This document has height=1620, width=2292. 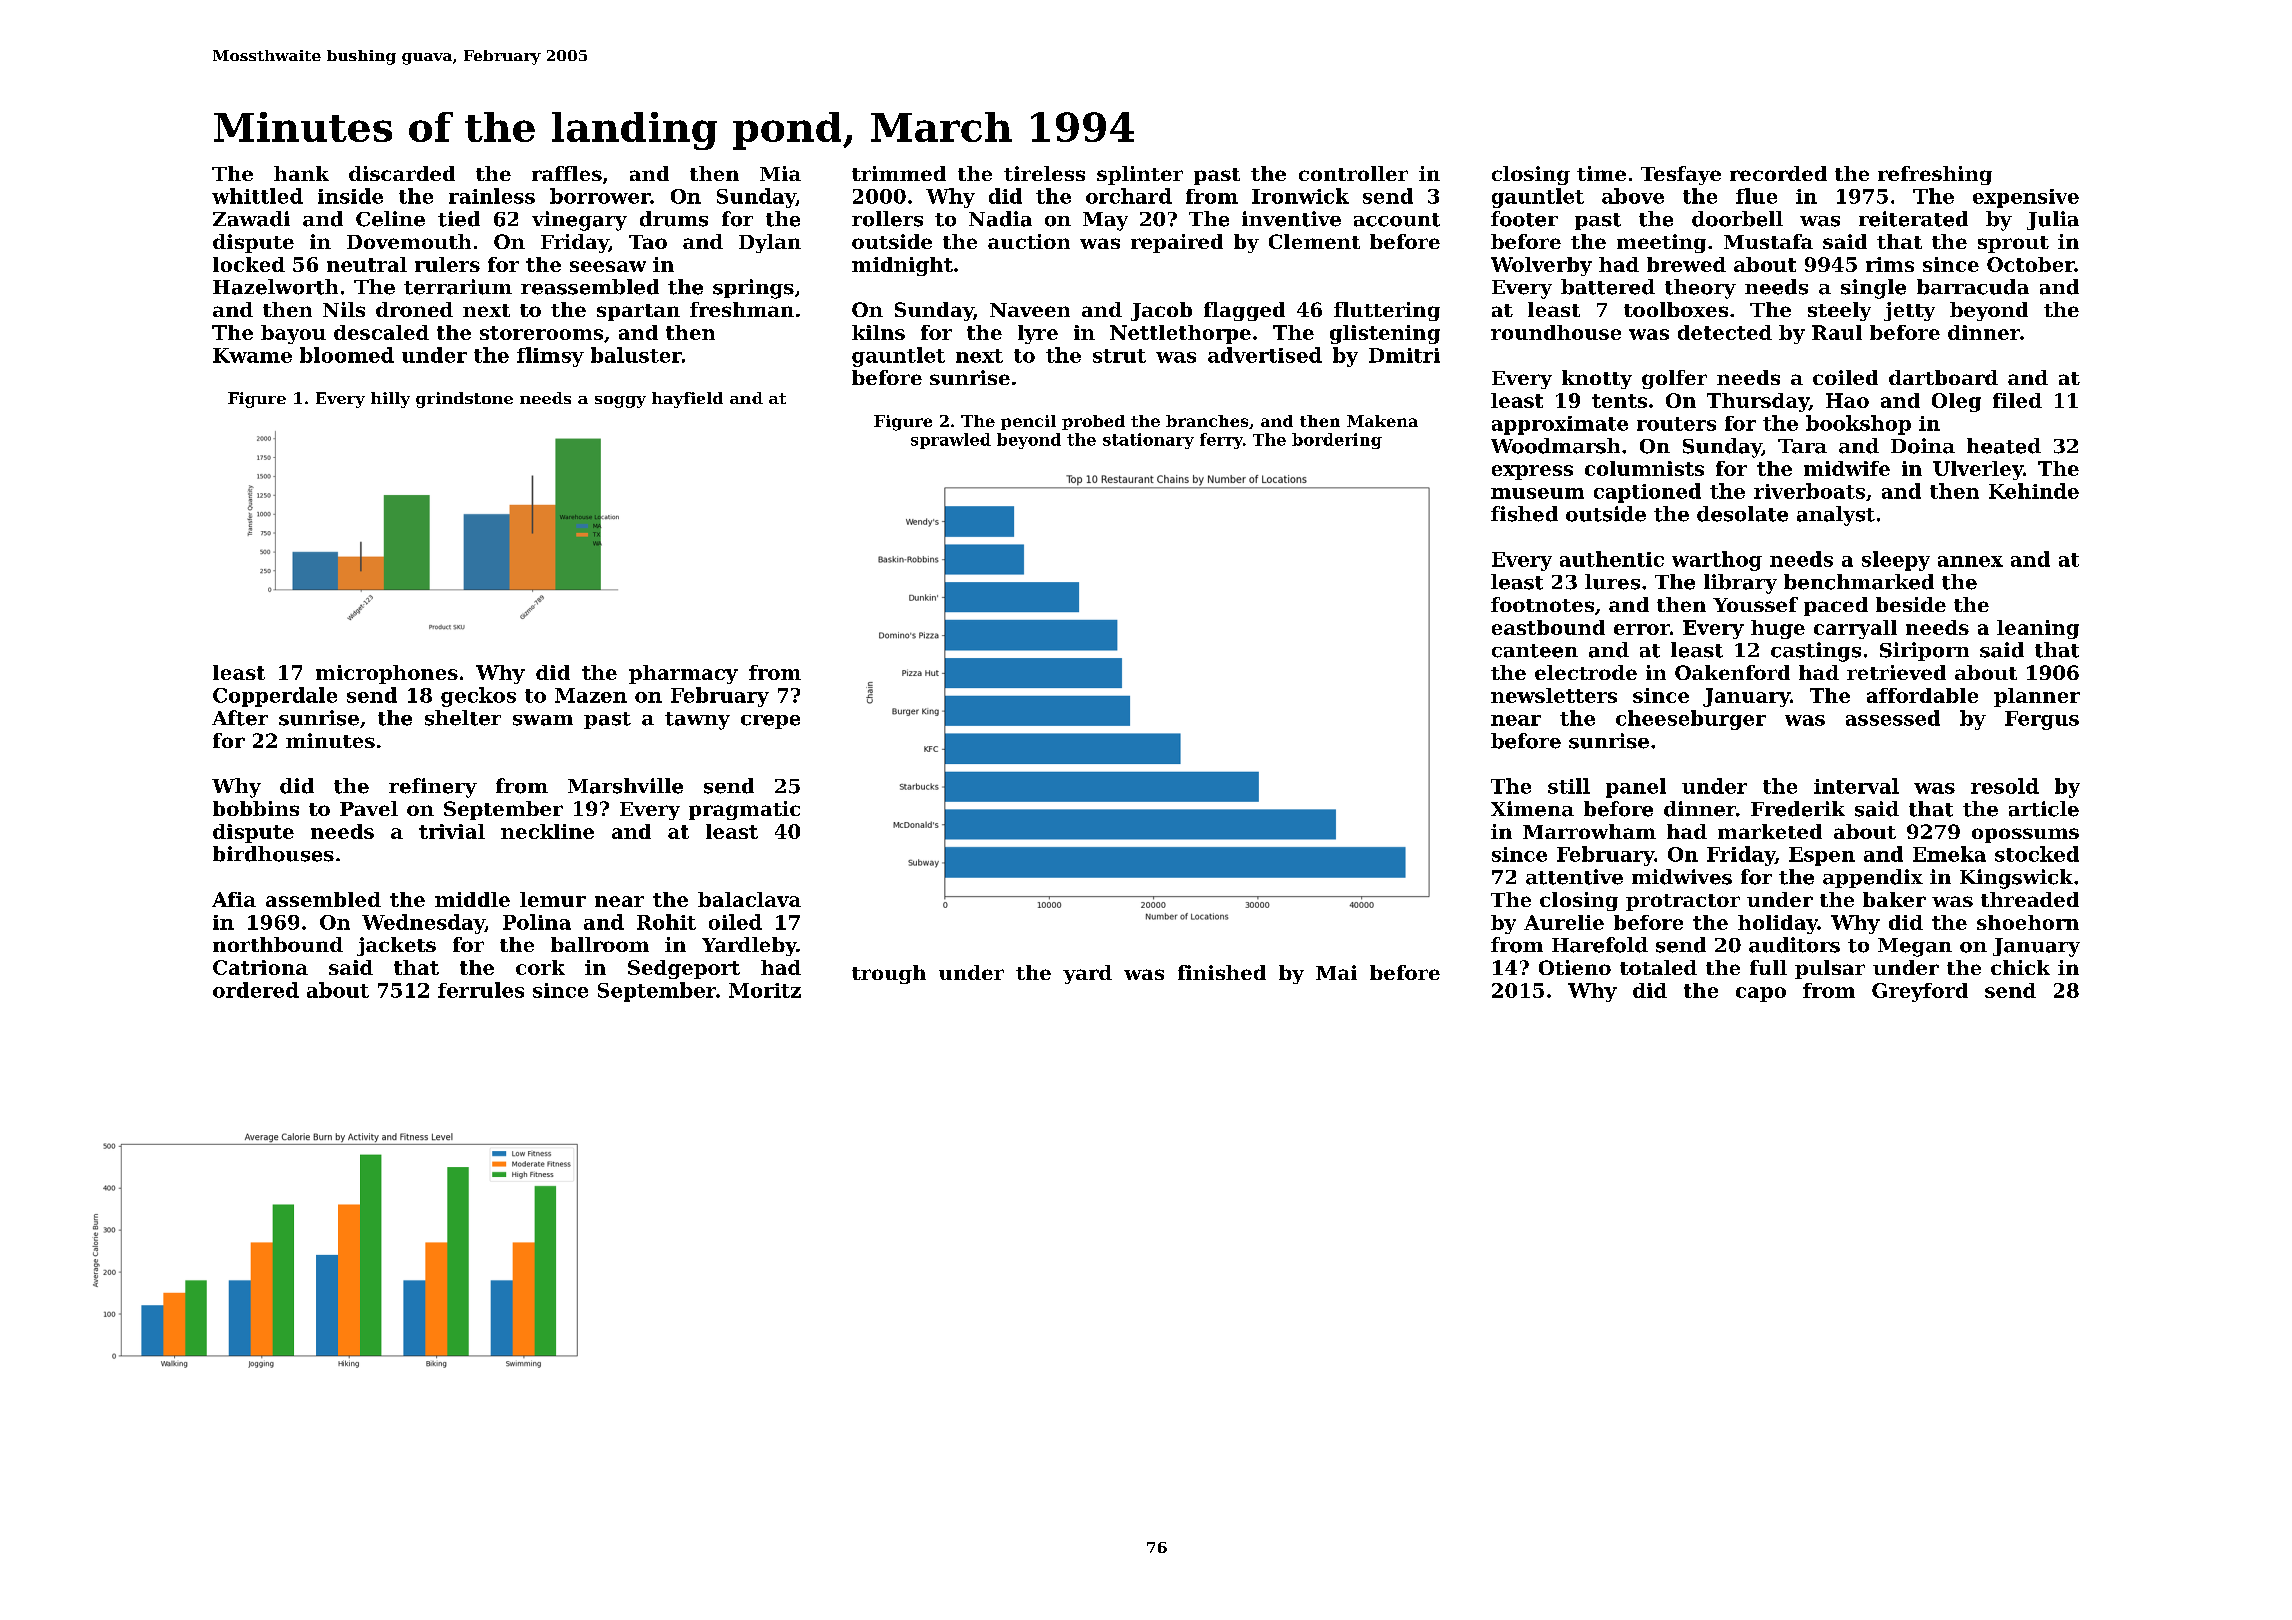 I want to click on resold, so click(x=2005, y=786).
